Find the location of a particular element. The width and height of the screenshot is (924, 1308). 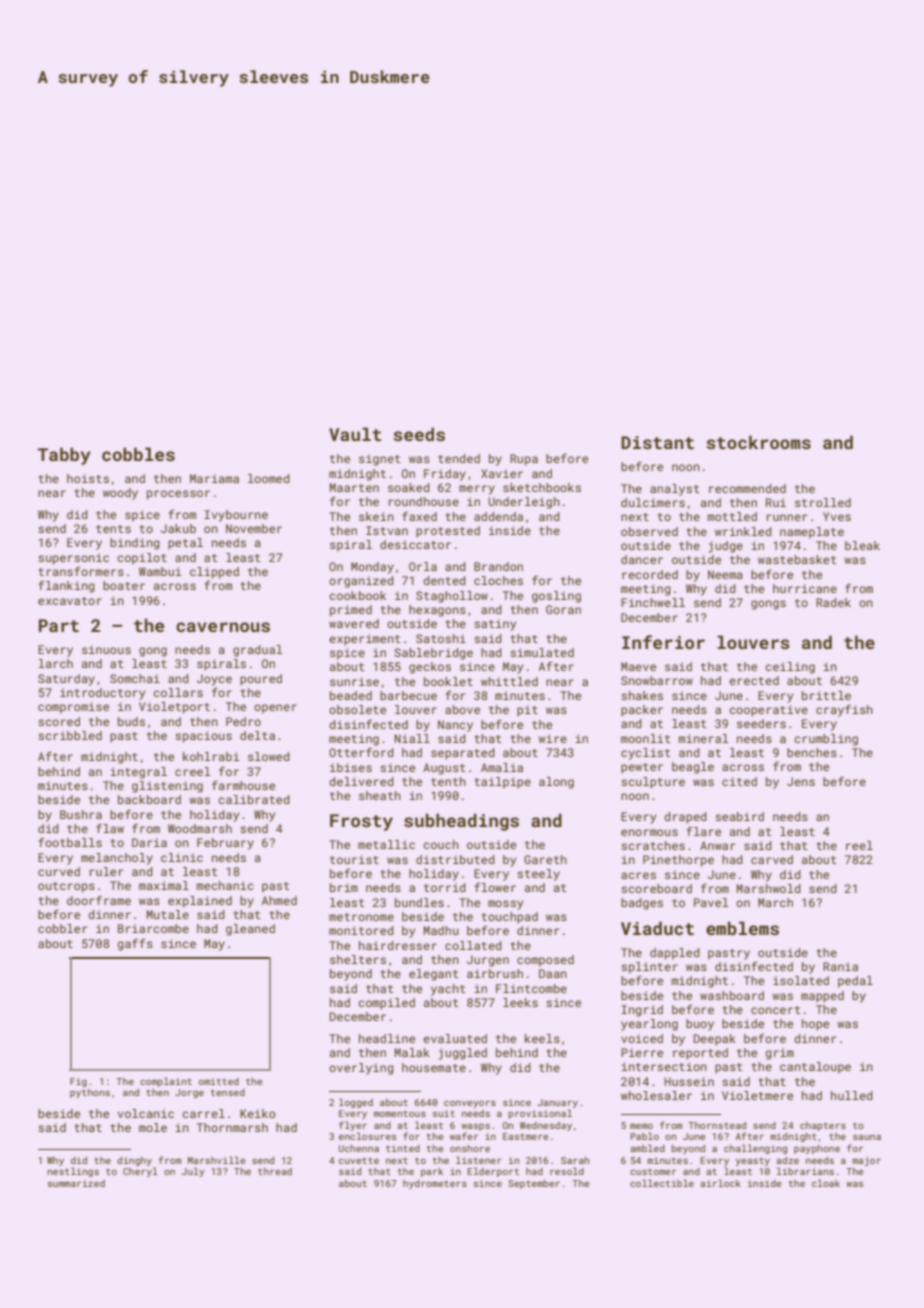

Tabby is located at coordinates (64, 456).
